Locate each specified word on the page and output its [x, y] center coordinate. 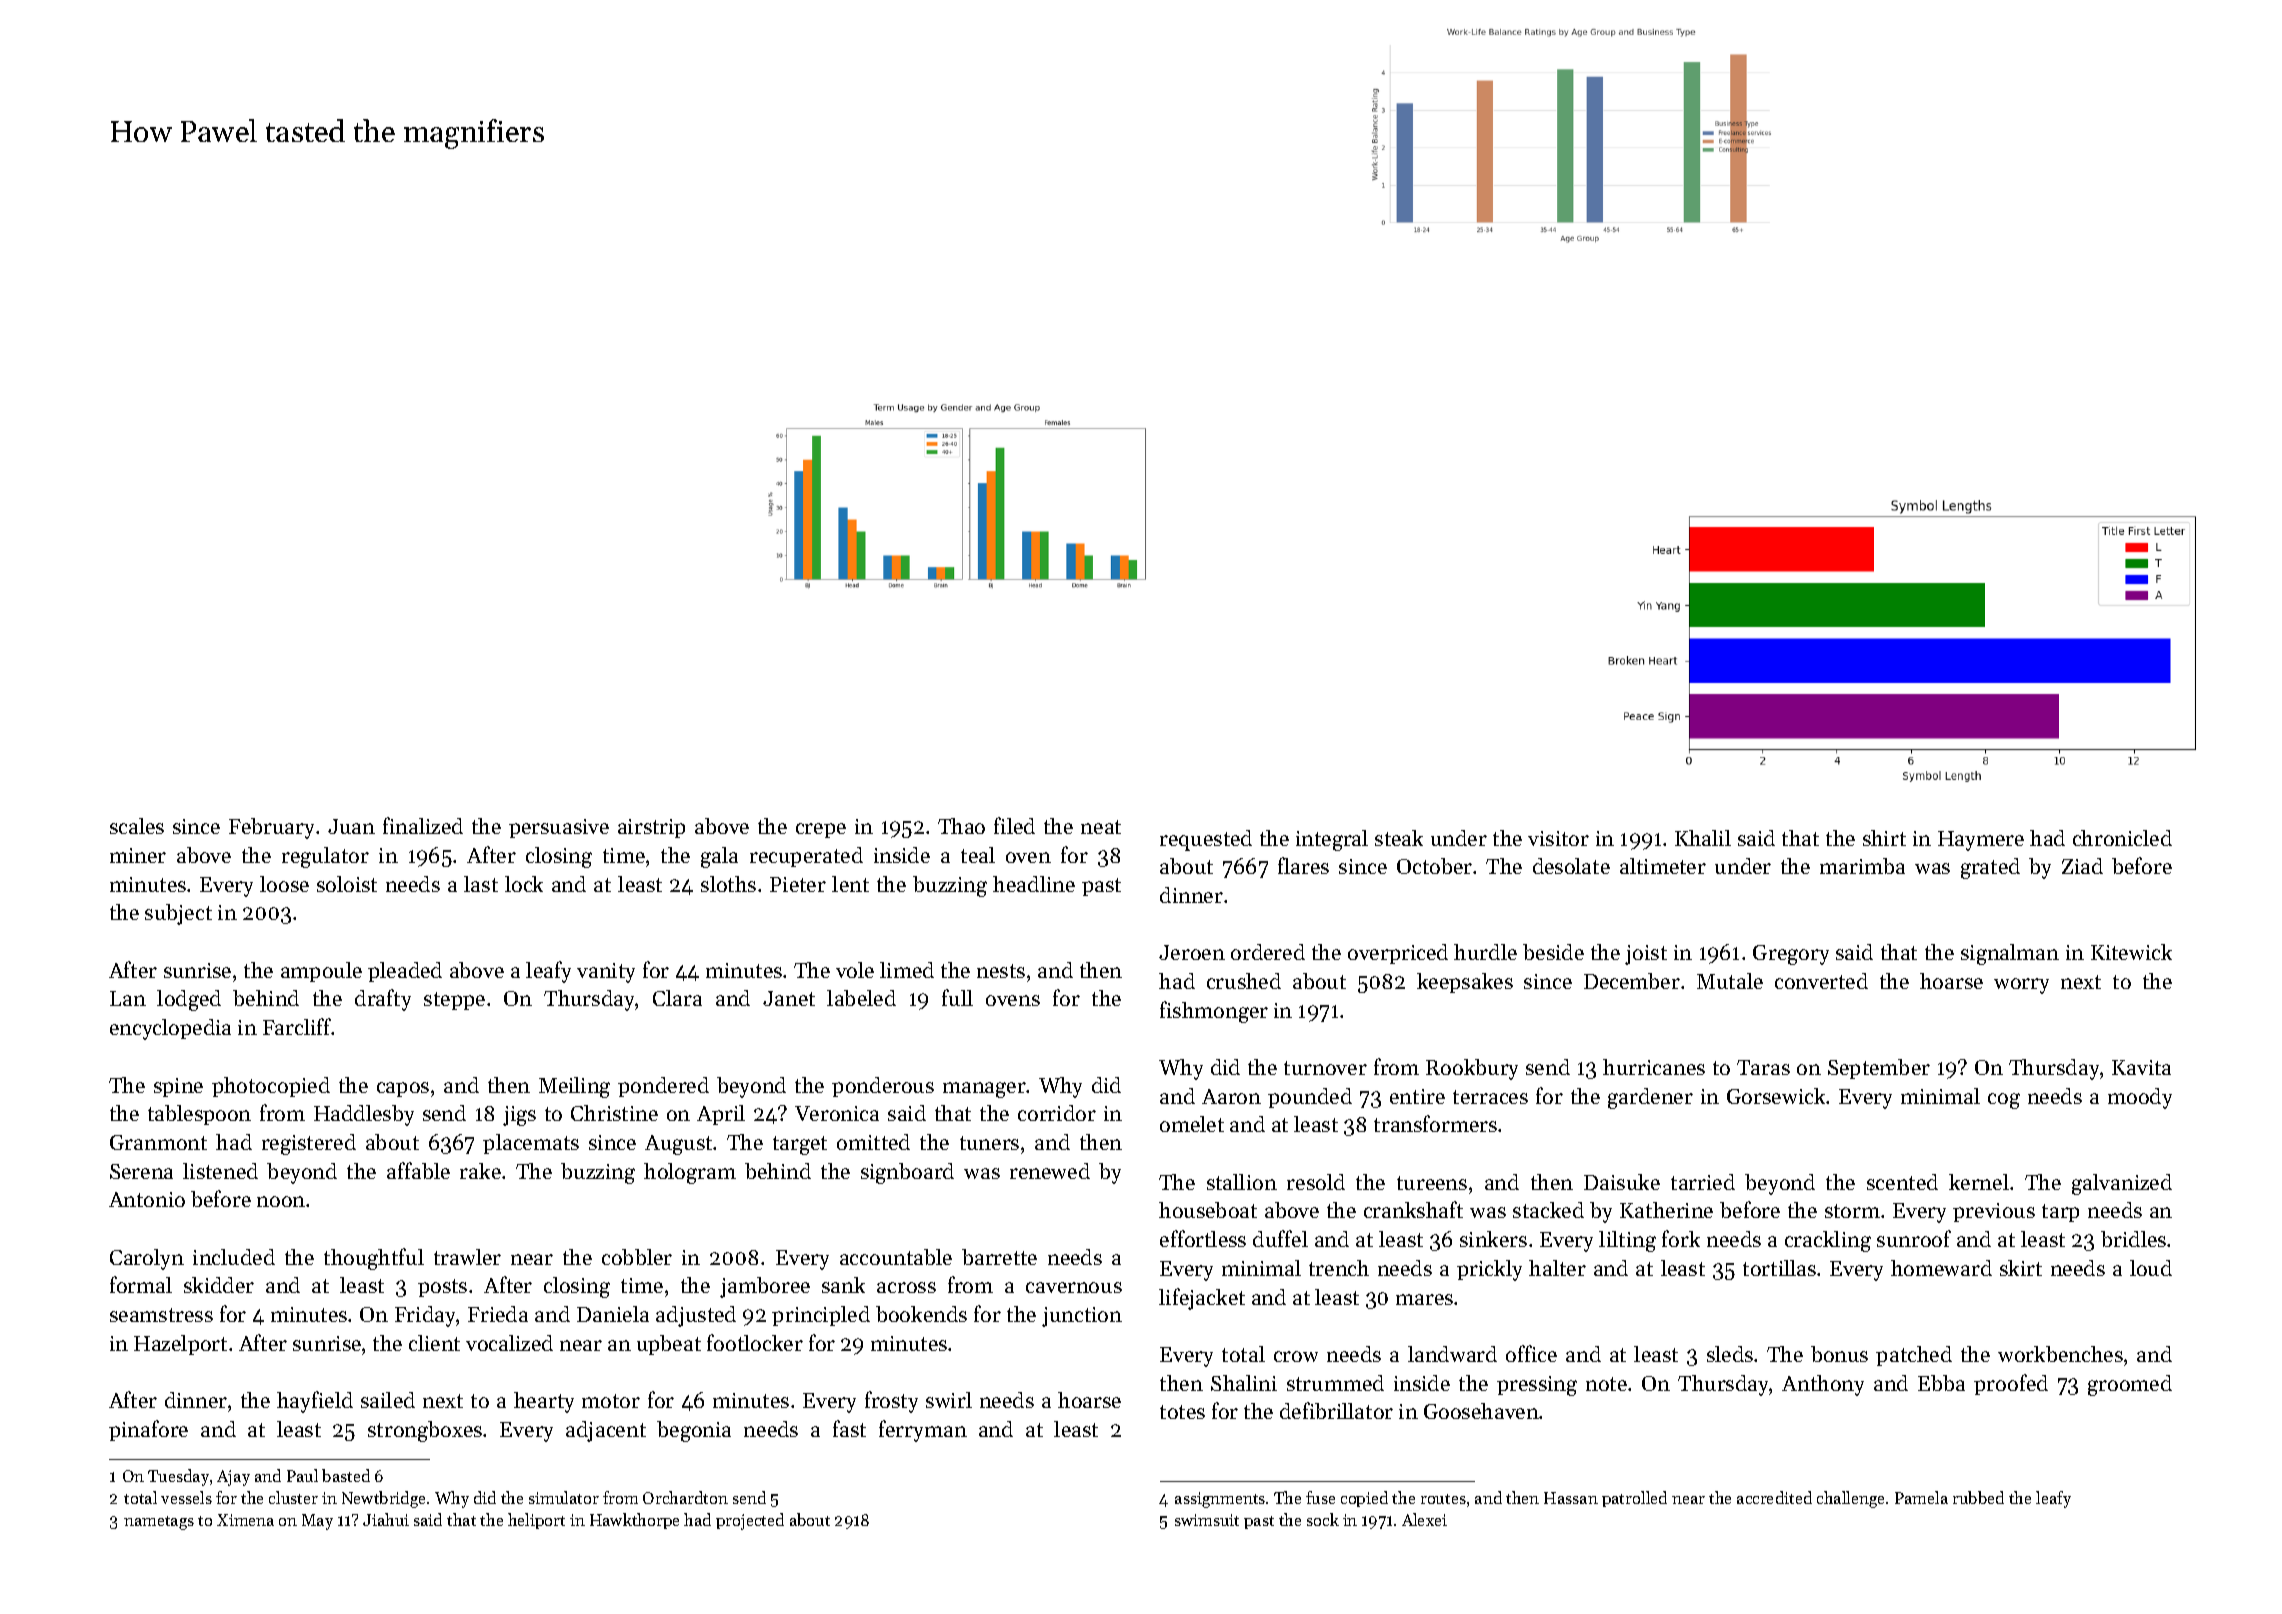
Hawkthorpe [634, 1521]
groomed [2130, 1385]
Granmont [158, 1142]
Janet [789, 998]
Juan [351, 826]
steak [1399, 838]
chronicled [2122, 838]
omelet [1192, 1124]
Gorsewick [1776, 1096]
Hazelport [180, 1345]
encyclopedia [170, 1029]
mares [1424, 1299]
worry [2021, 986]
